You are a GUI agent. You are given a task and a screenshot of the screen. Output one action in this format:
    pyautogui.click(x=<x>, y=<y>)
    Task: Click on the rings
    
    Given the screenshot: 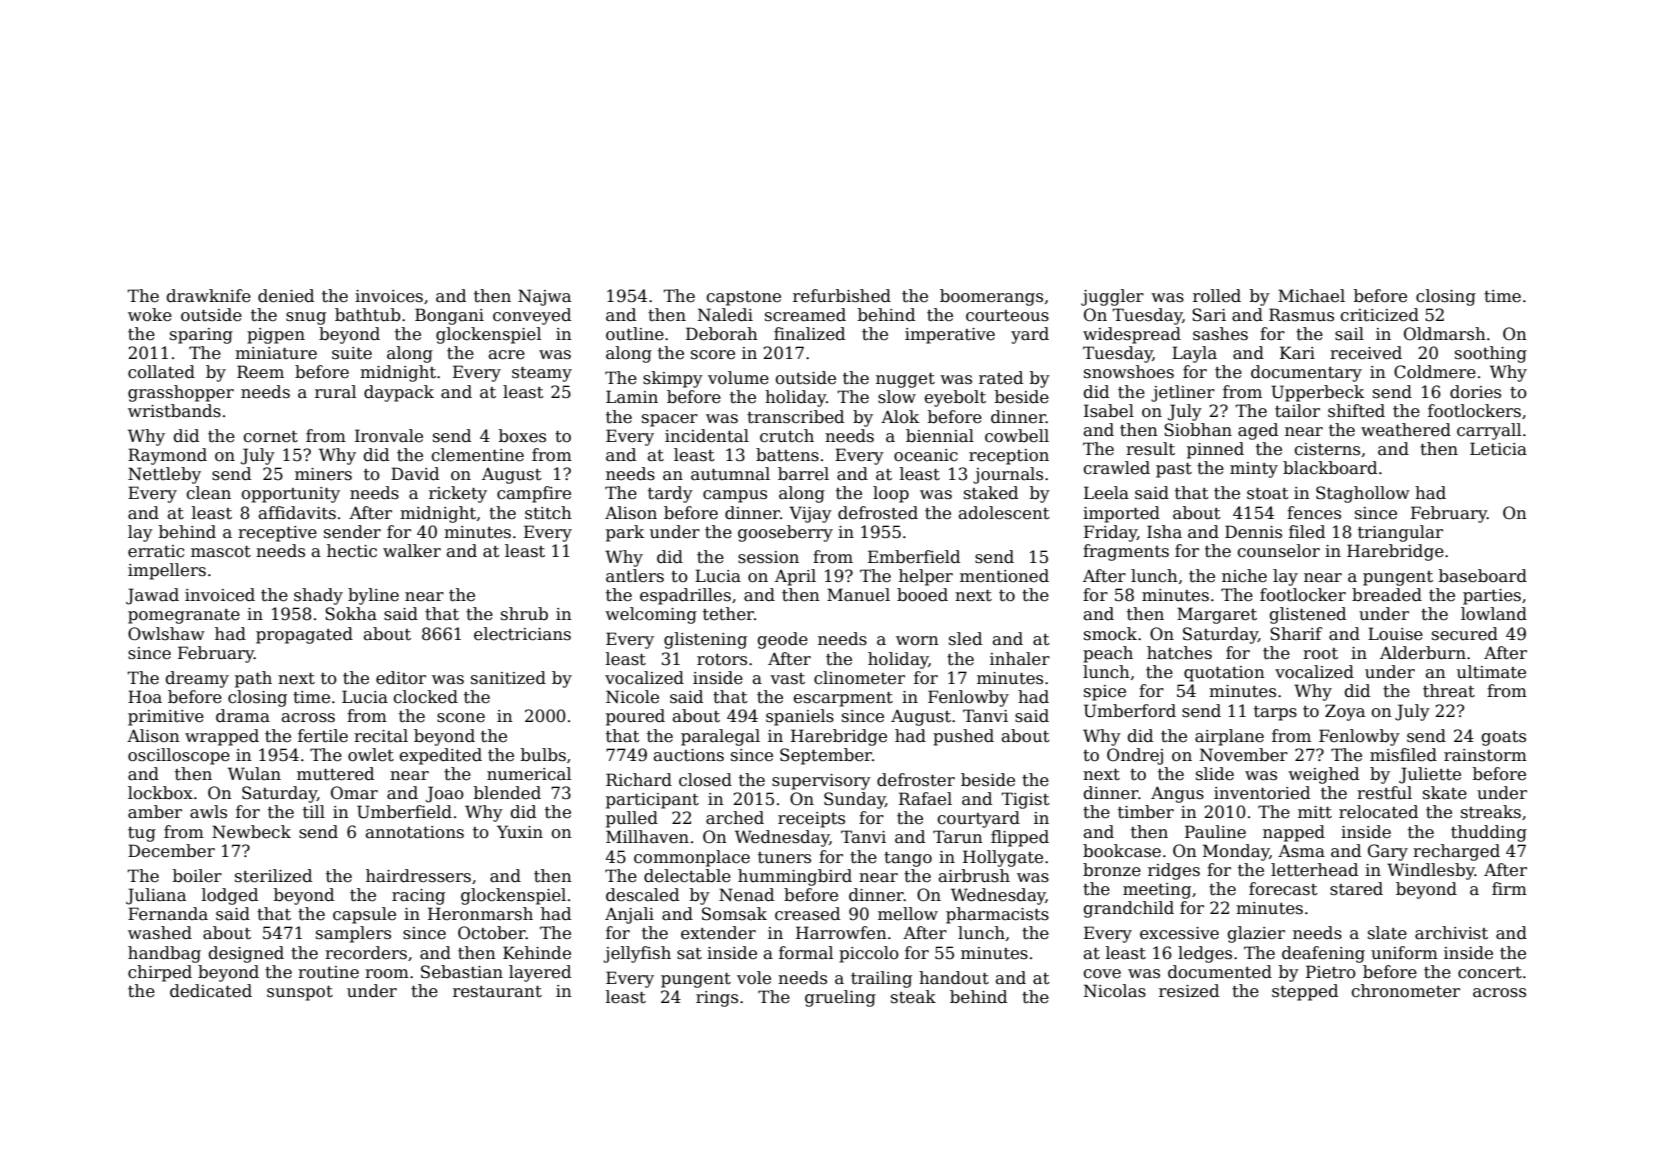 What is the action you would take?
    pyautogui.click(x=717, y=999)
